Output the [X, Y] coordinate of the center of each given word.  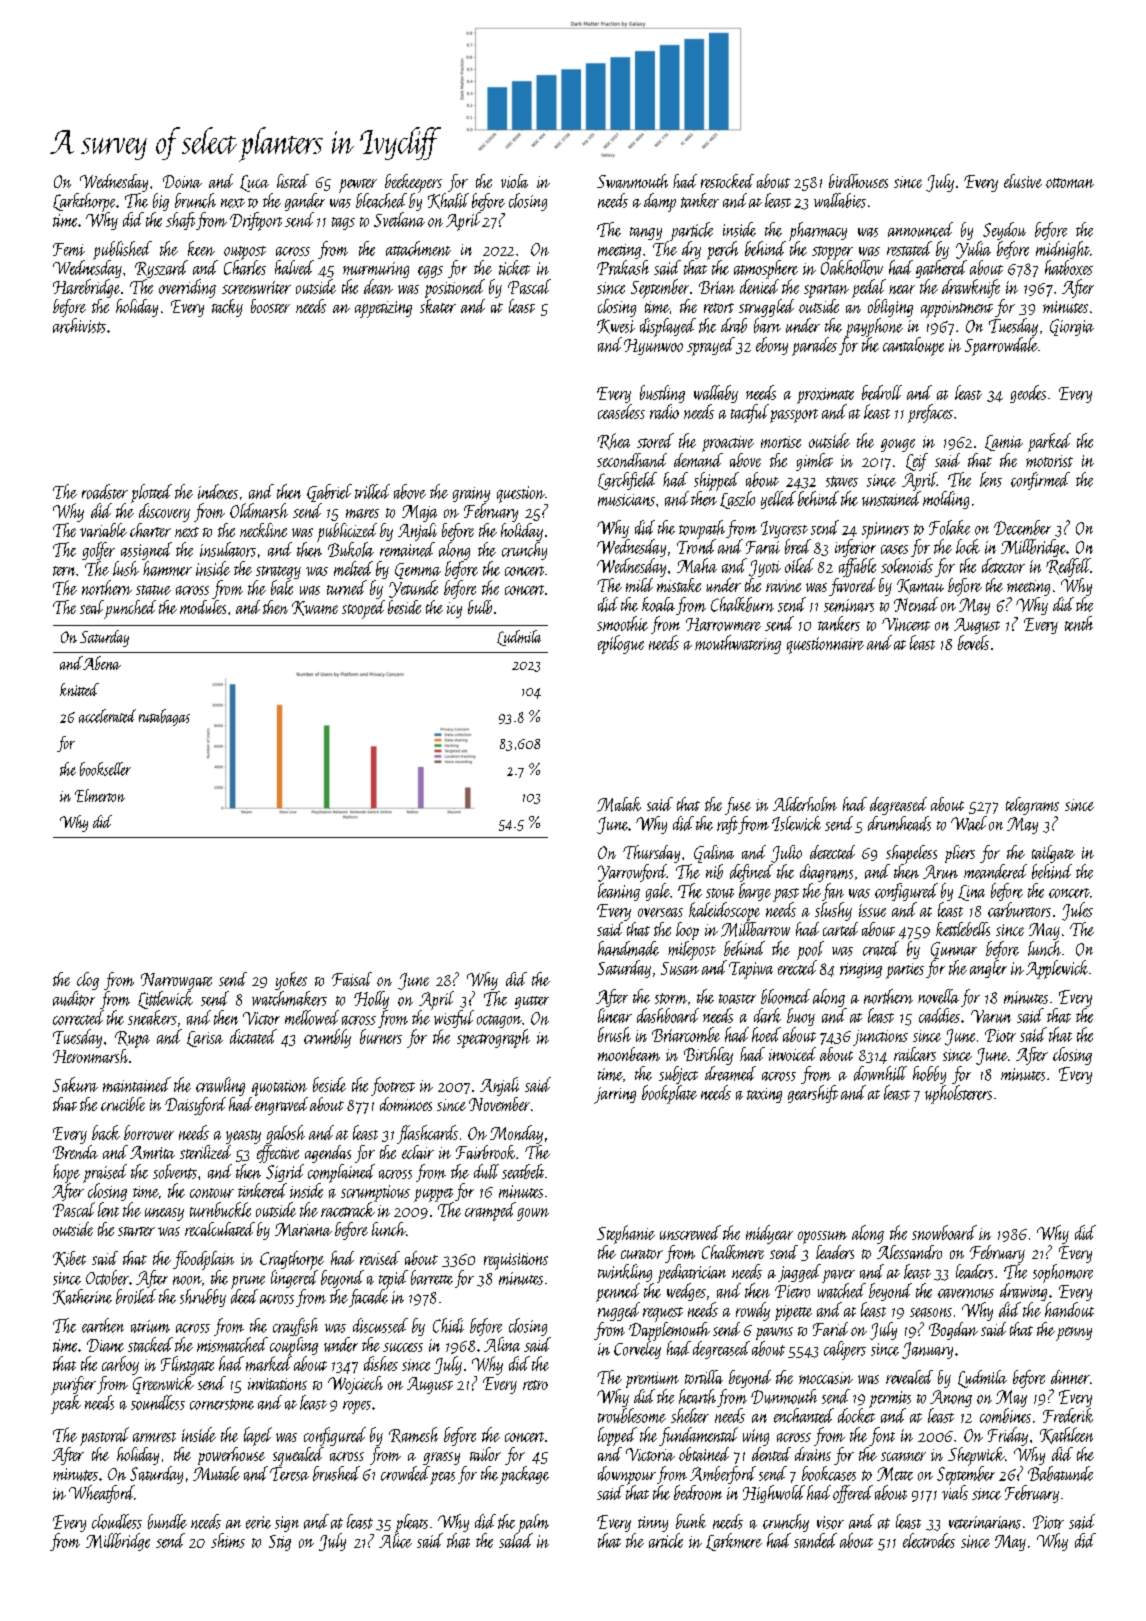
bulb [480, 607]
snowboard [944, 1232]
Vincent [906, 624]
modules [203, 607]
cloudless [117, 1521]
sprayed [711, 346]
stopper [832, 253]
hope [66, 1173]
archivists [79, 325]
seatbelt [523, 1171]
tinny [653, 1524]
